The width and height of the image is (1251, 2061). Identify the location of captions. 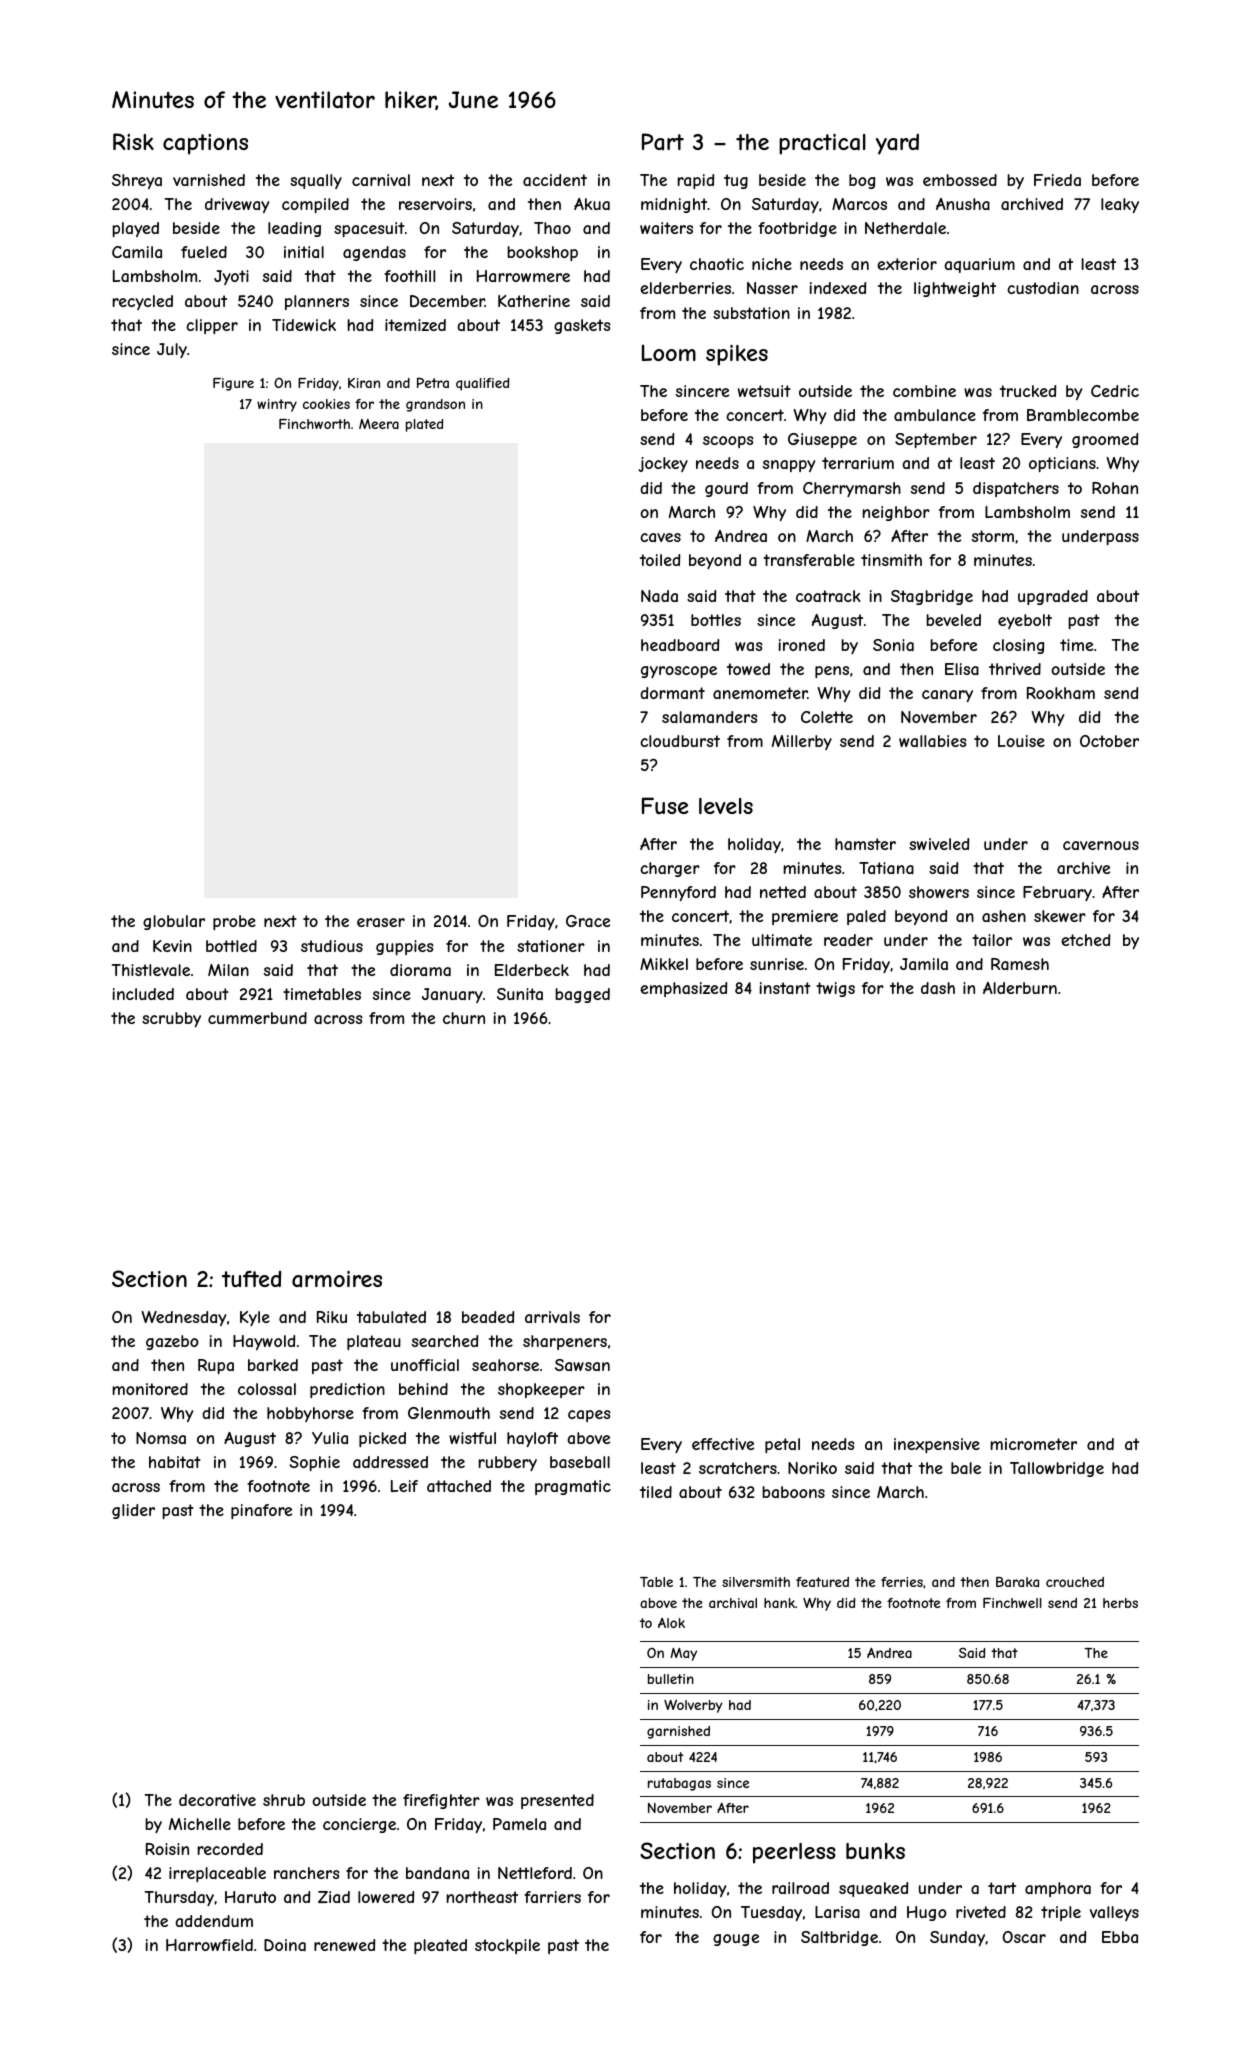
(205, 144).
